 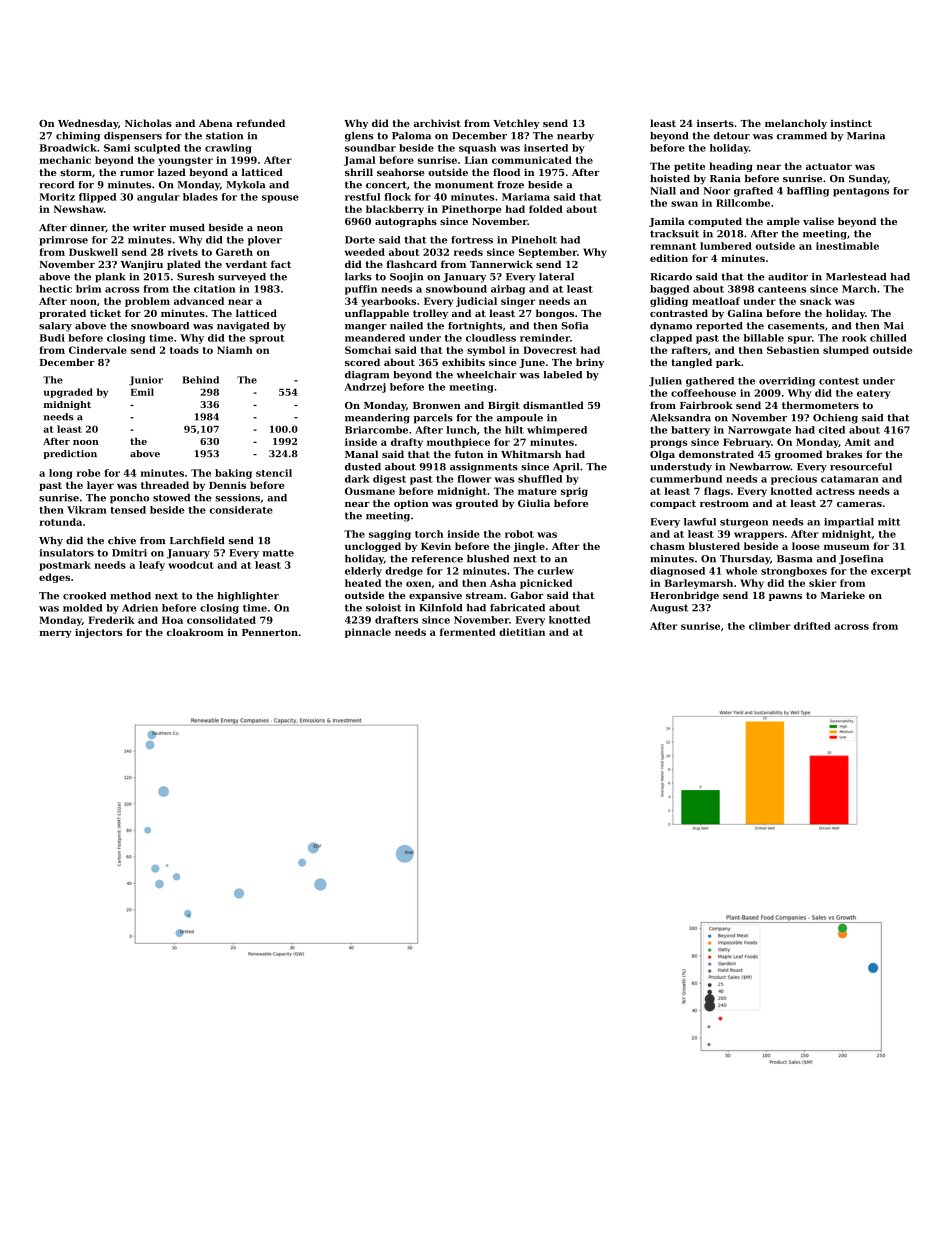 What do you see at coordinates (516, 124) in the page?
I see `Vetchley` at bounding box center [516, 124].
